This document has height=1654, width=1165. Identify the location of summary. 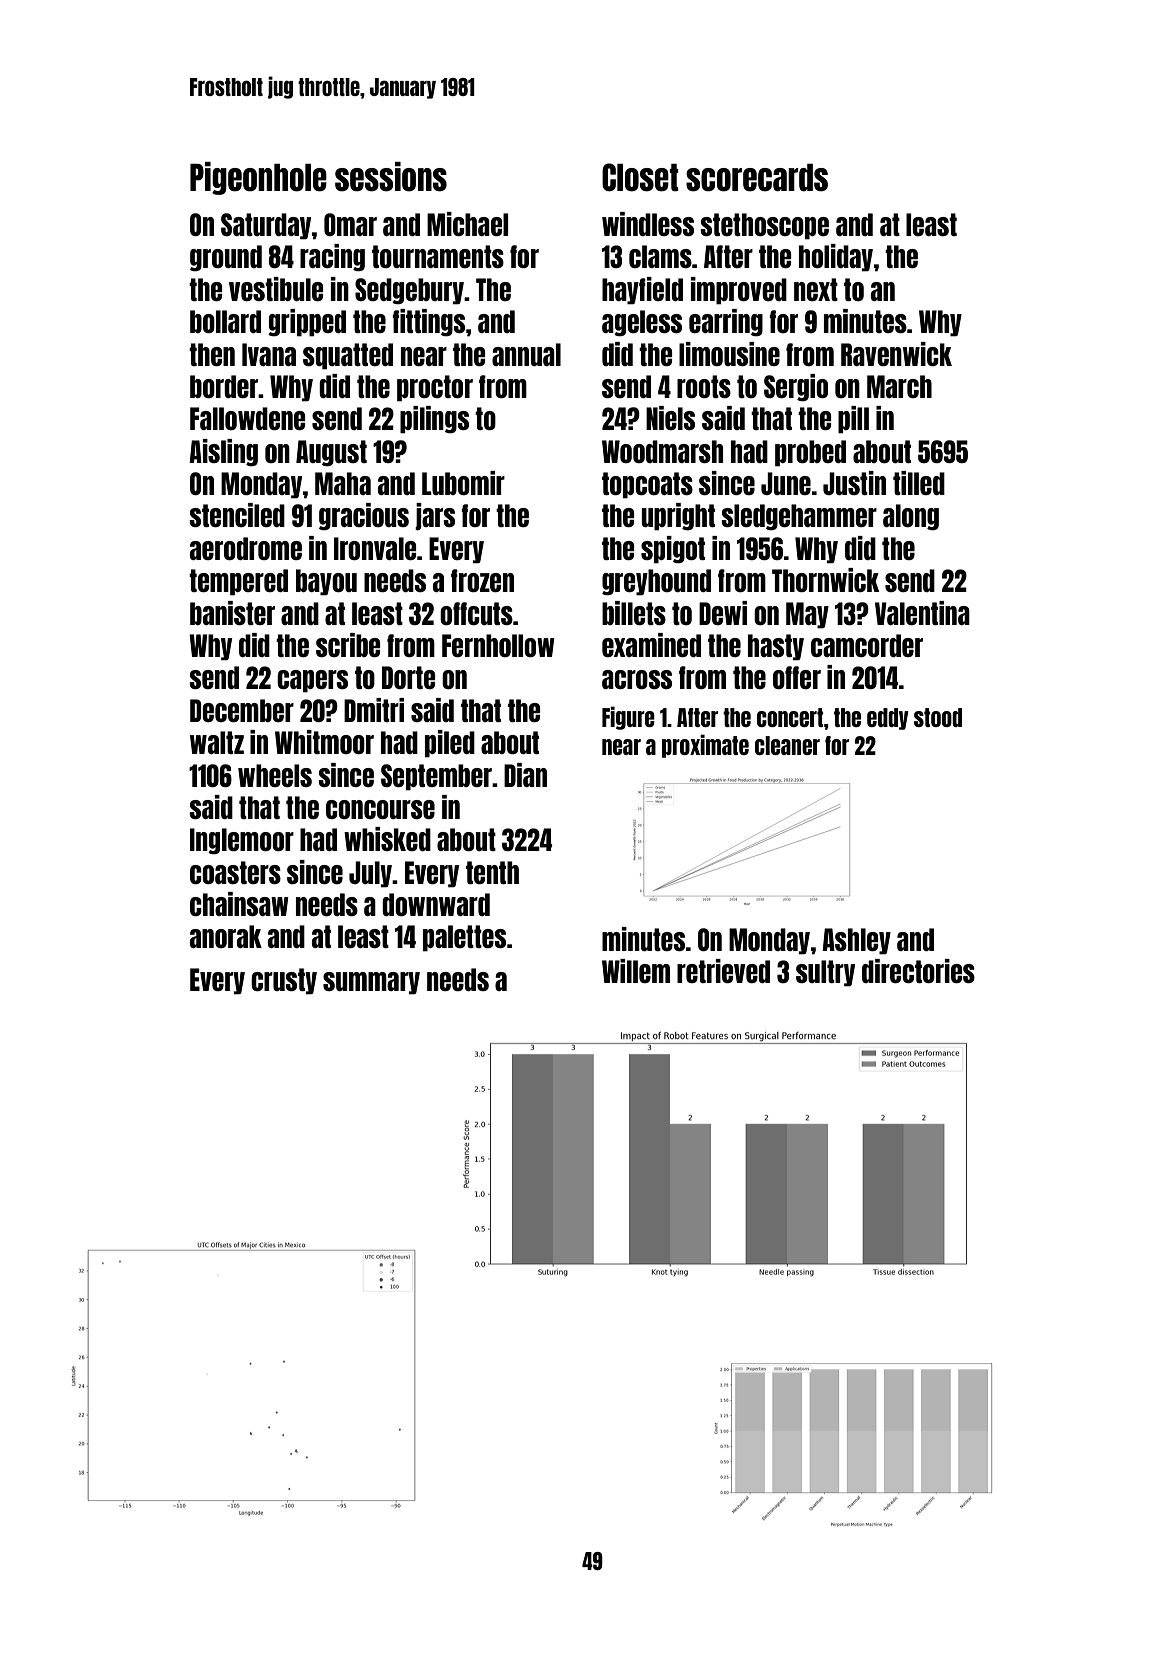
(371, 983).
